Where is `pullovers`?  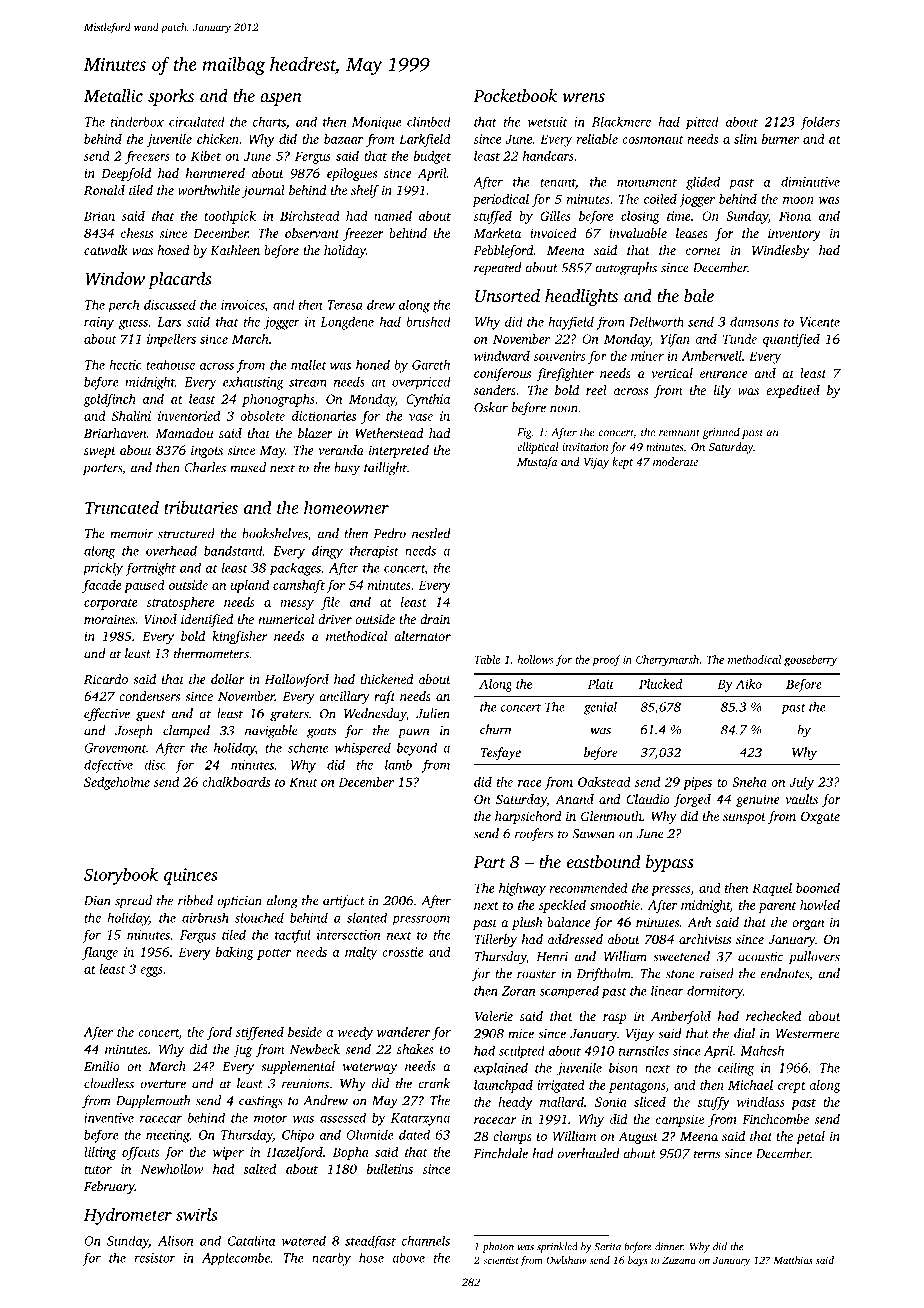
pullovers is located at coordinates (814, 957).
